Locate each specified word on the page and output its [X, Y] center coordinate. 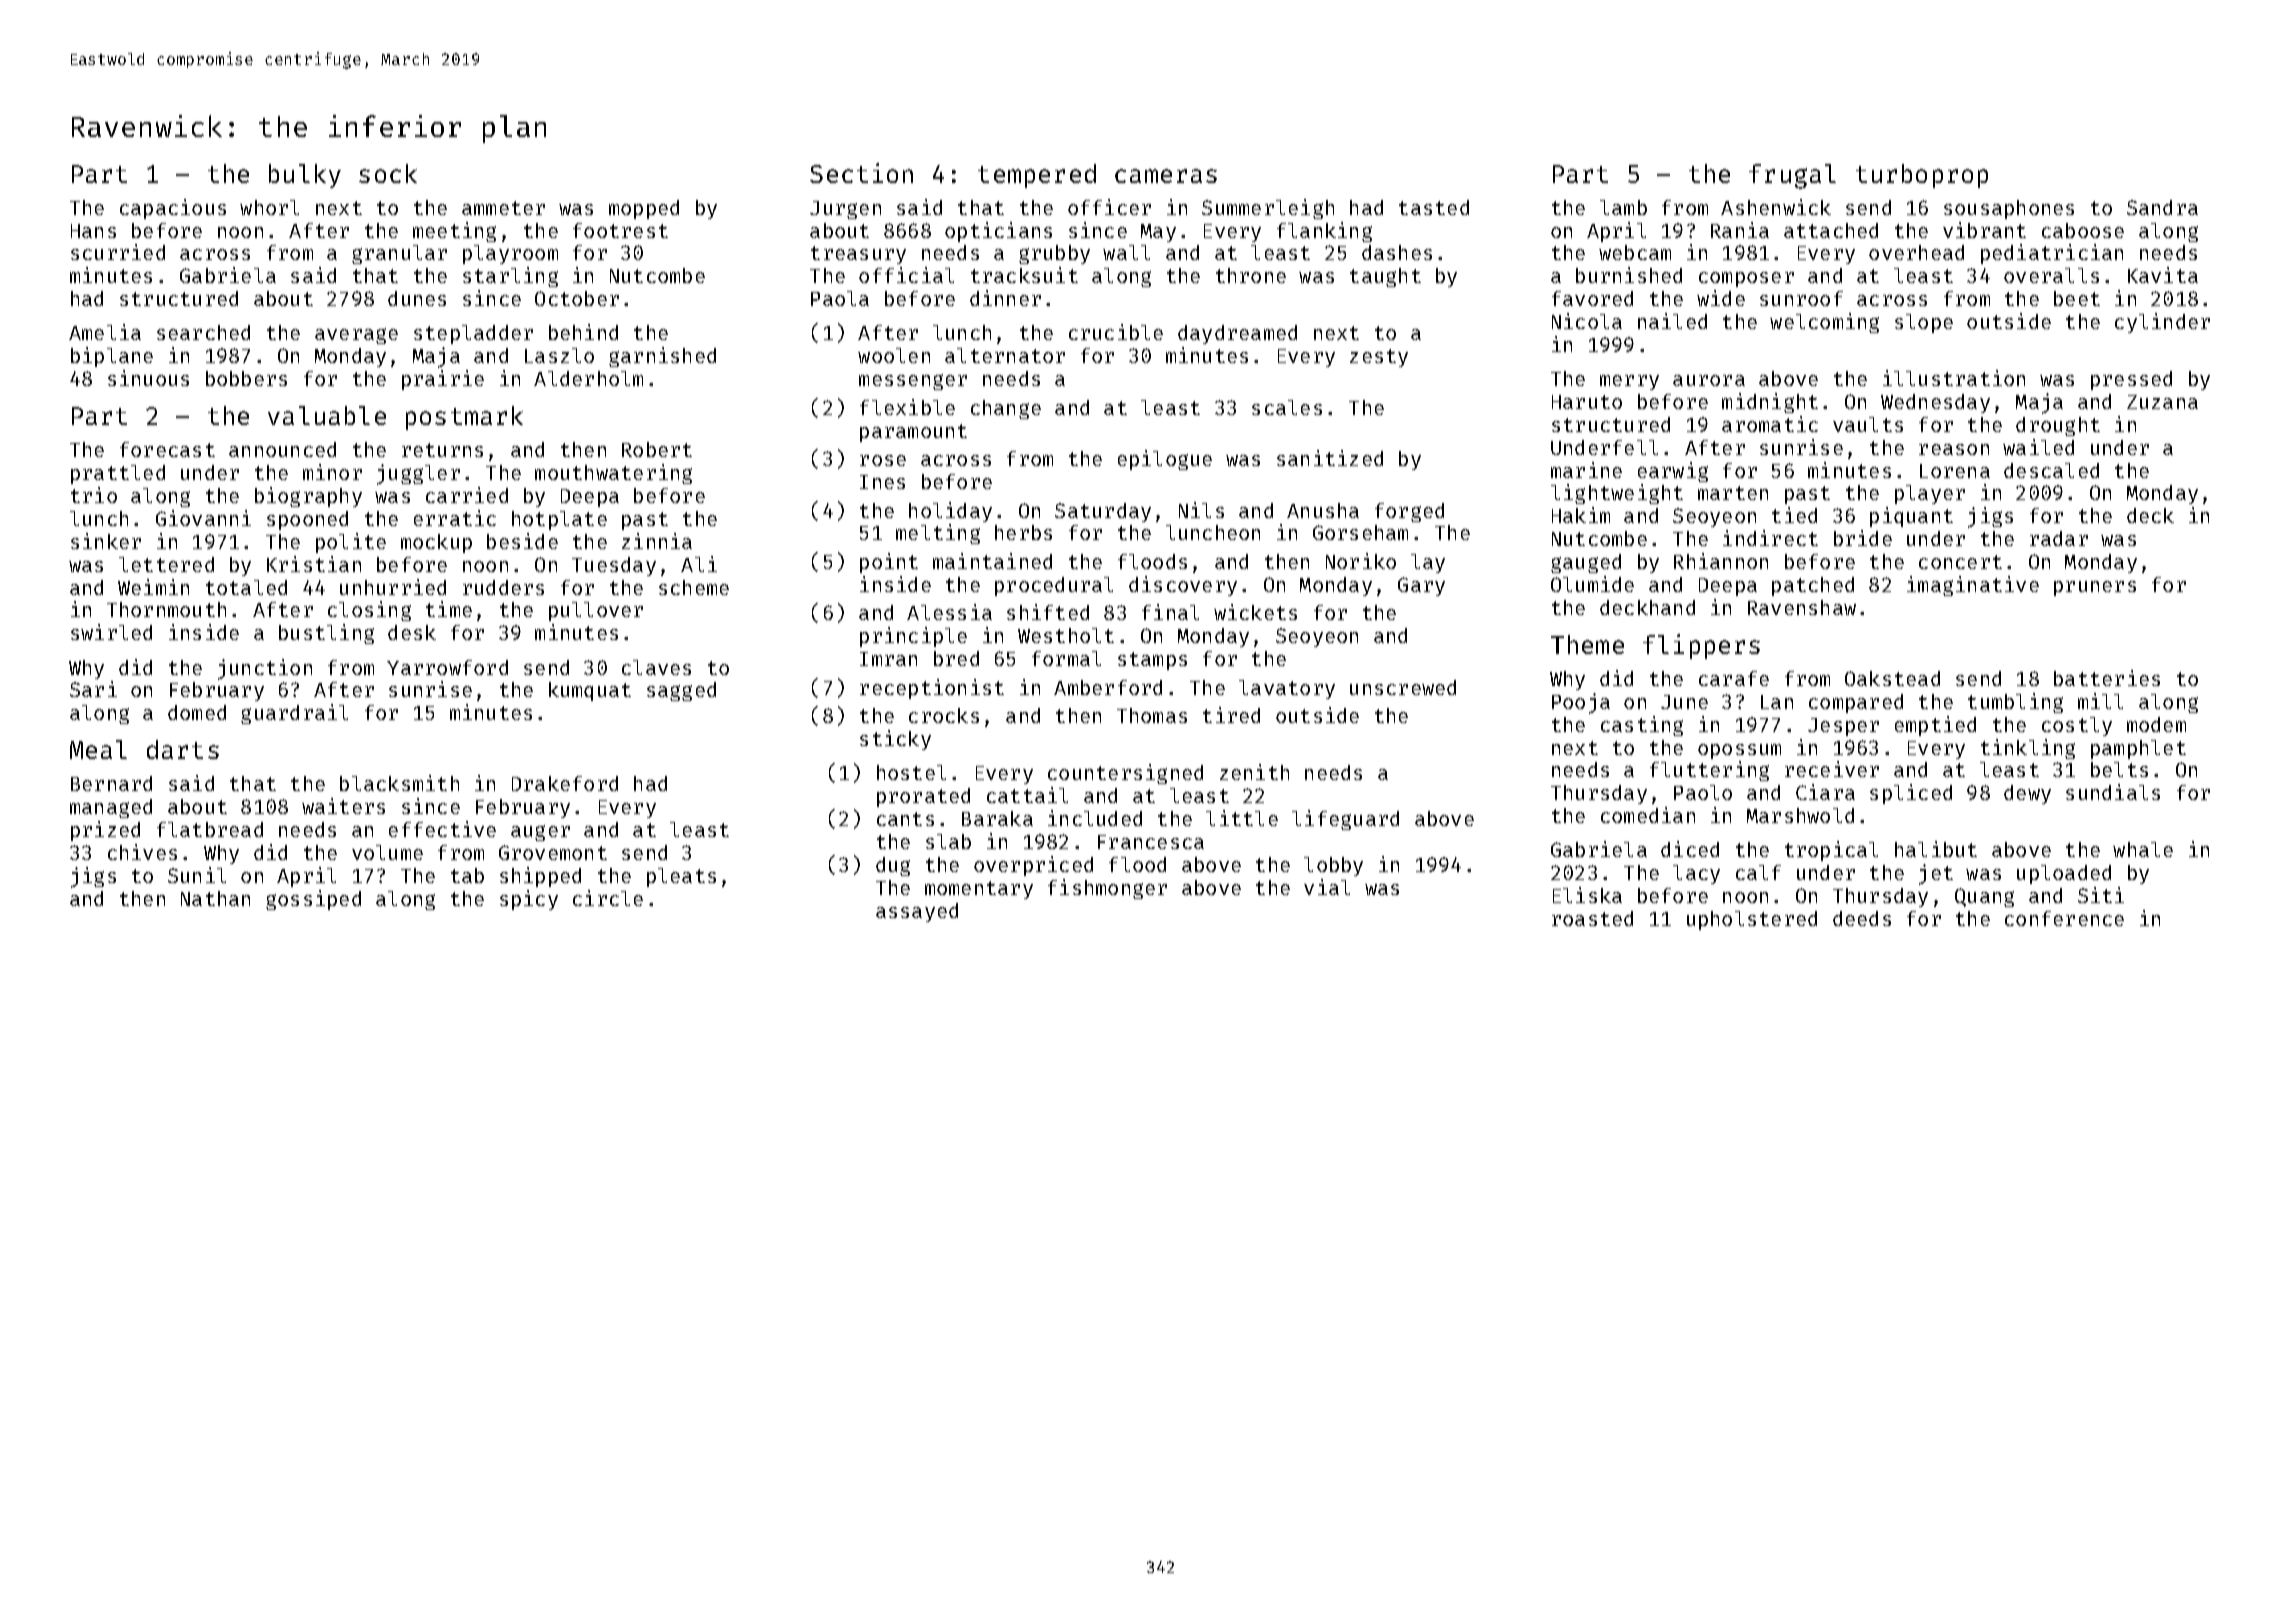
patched [1813, 586]
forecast [167, 449]
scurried [118, 252]
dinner [1005, 298]
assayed [917, 912]
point [889, 563]
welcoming [1824, 323]
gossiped [313, 900]
